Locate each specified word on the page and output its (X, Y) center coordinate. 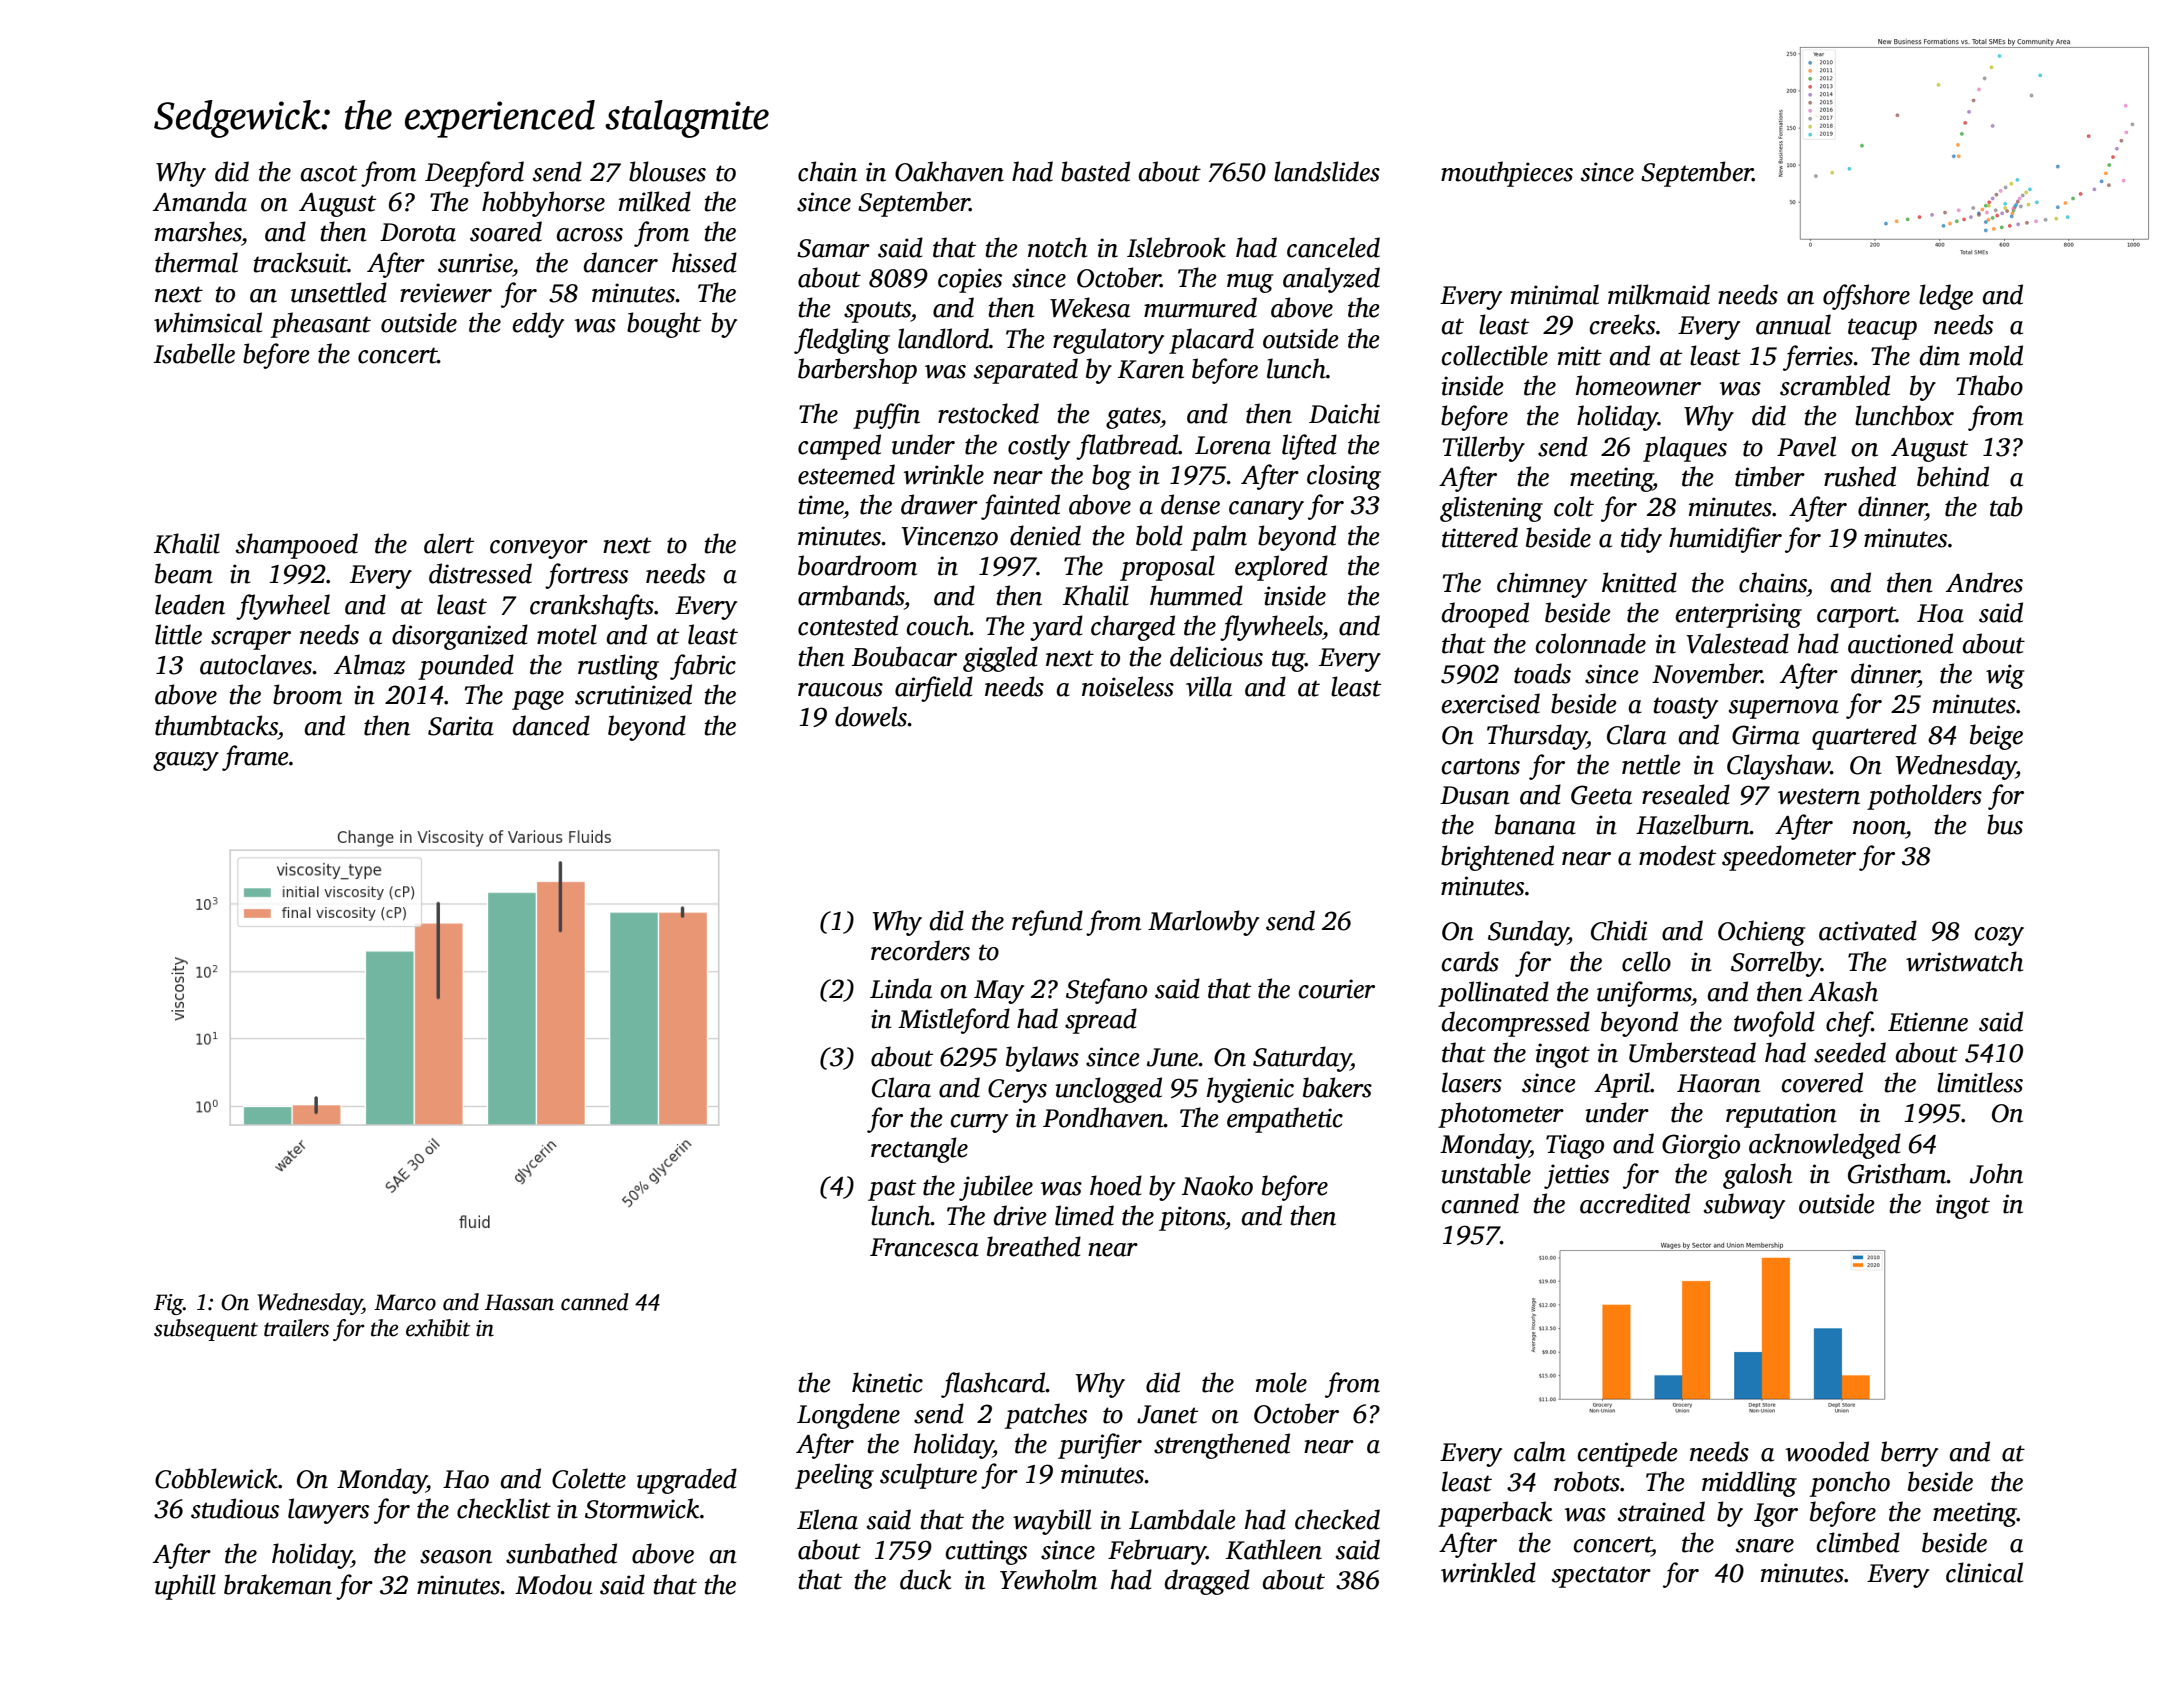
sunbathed (561, 1553)
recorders (920, 950)
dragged (1207, 1582)
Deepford (474, 174)
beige (1996, 737)
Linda (901, 988)
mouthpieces (1507, 174)
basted (1095, 171)
